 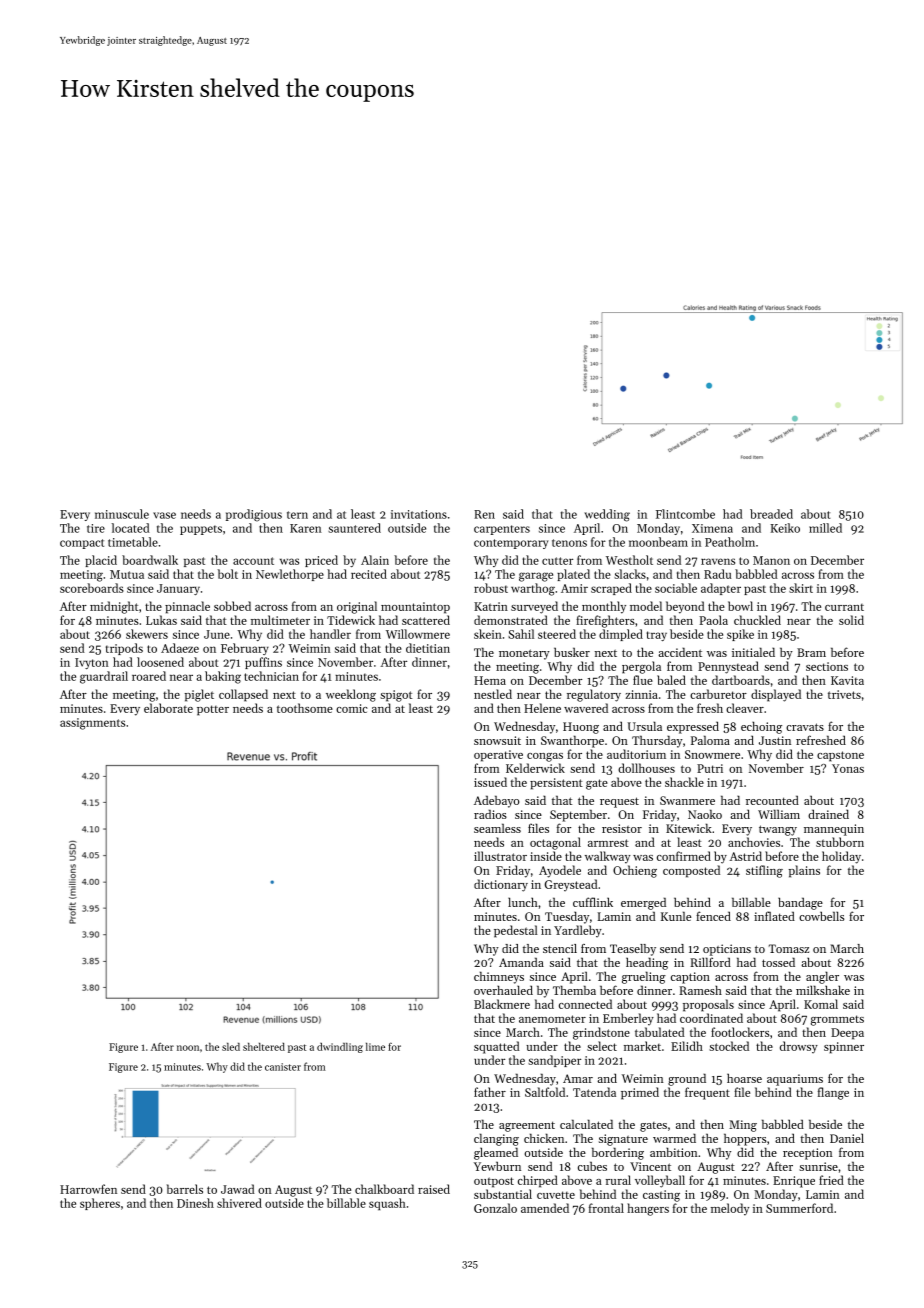 What do you see at coordinates (375, 1047) in the screenshot?
I see `lime` at bounding box center [375, 1047].
